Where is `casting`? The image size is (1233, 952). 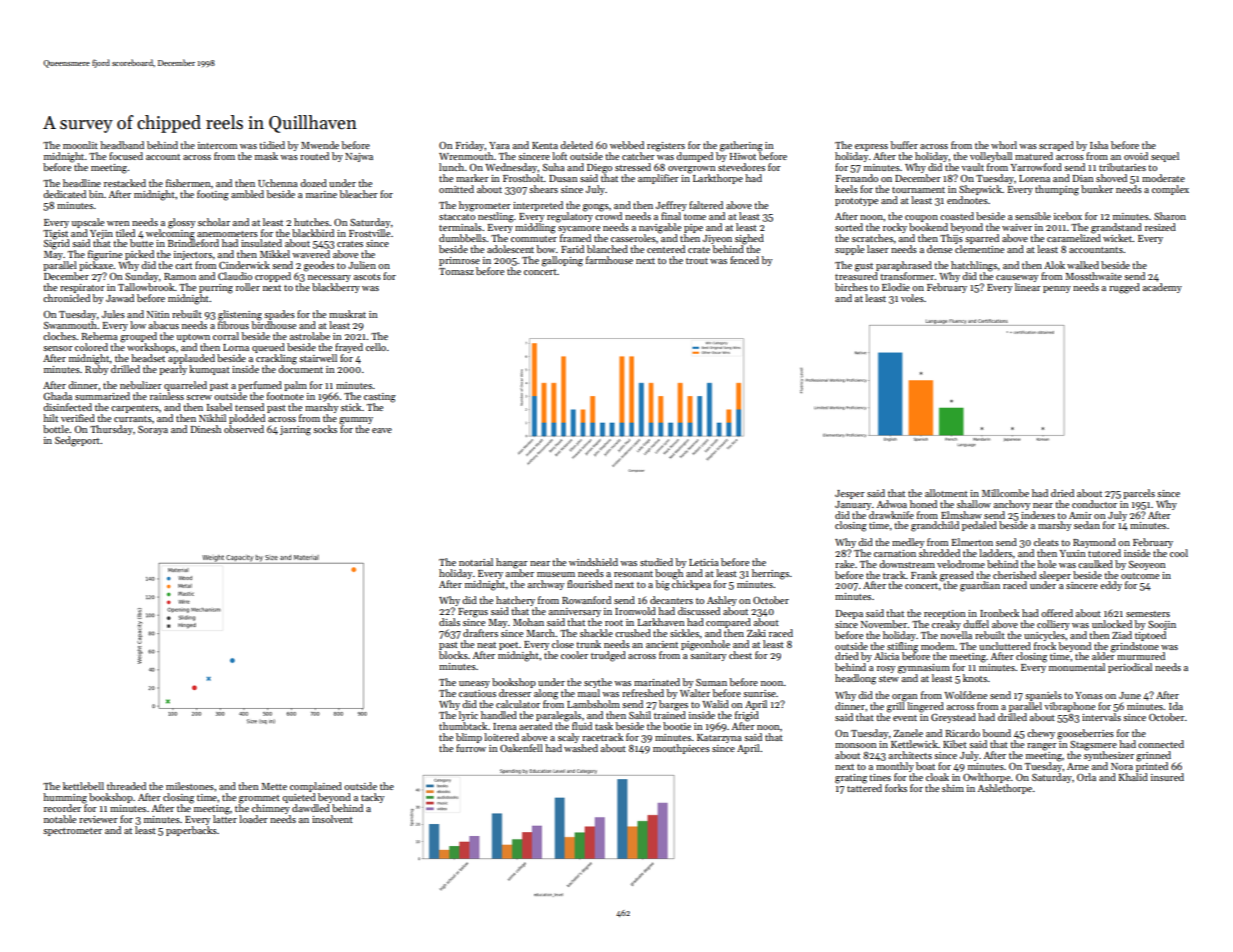 casting is located at coordinates (380, 398).
